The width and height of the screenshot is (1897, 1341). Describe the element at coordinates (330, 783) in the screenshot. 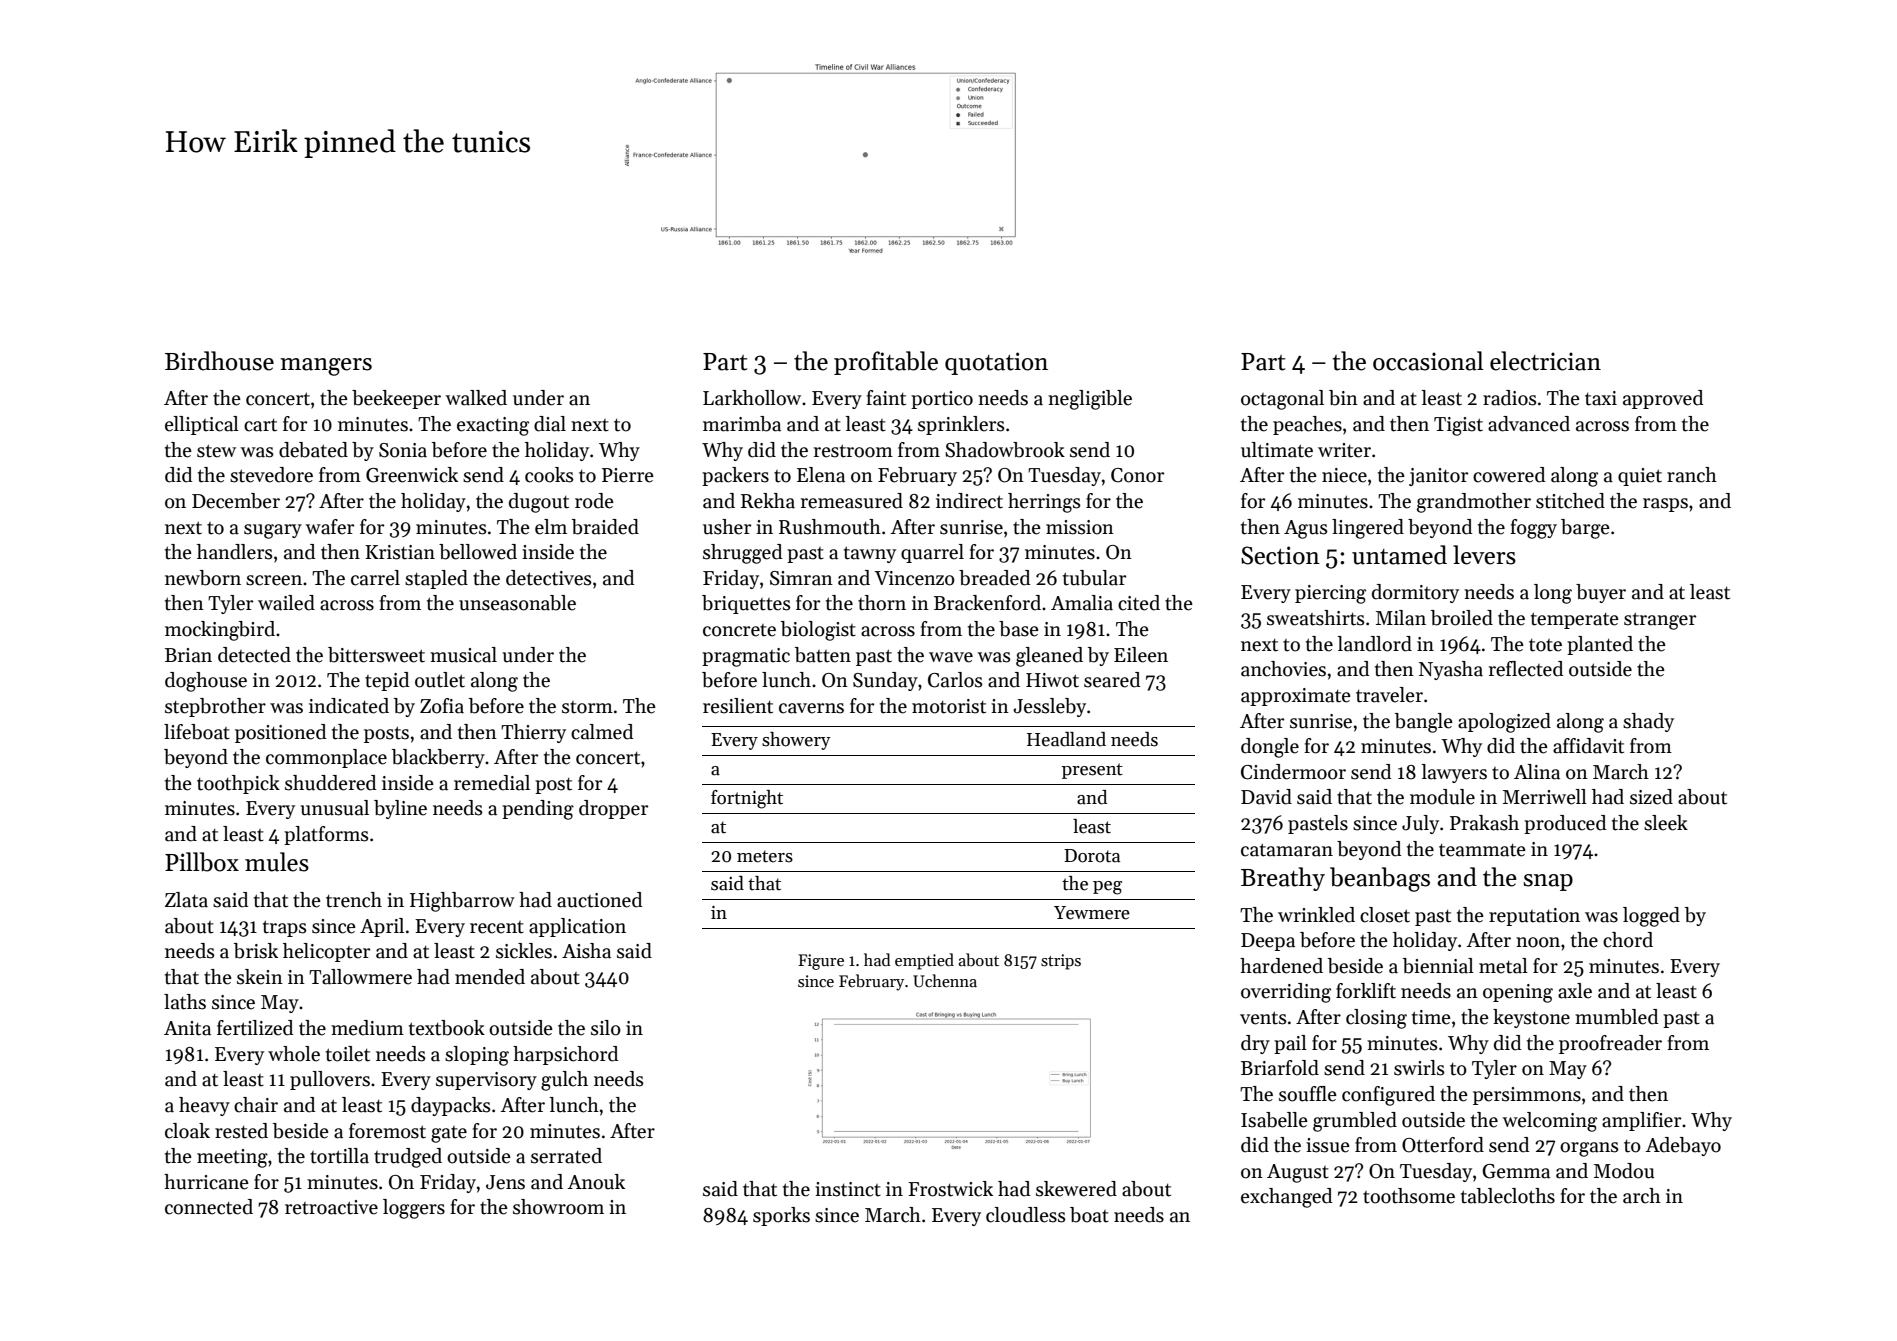

I see `shuddered` at that location.
